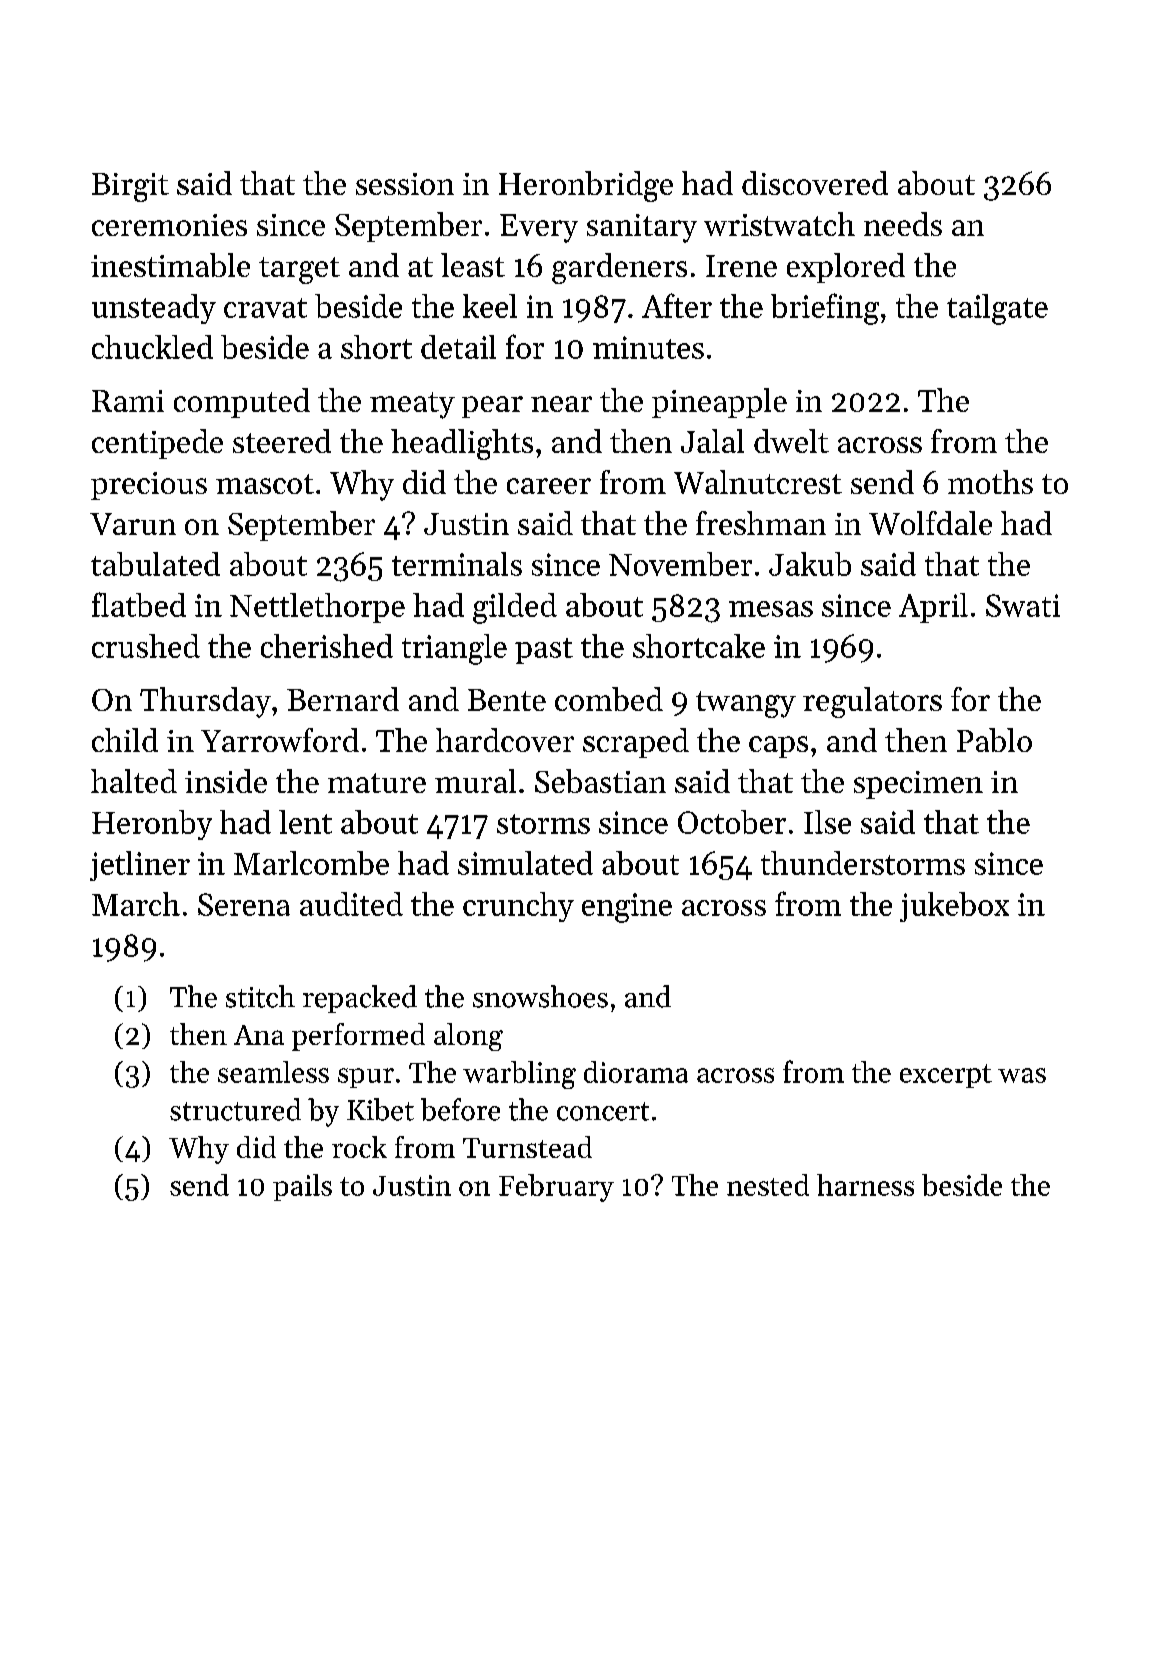  Describe the element at coordinates (768, 1185) in the screenshot. I see `nested` at that location.
